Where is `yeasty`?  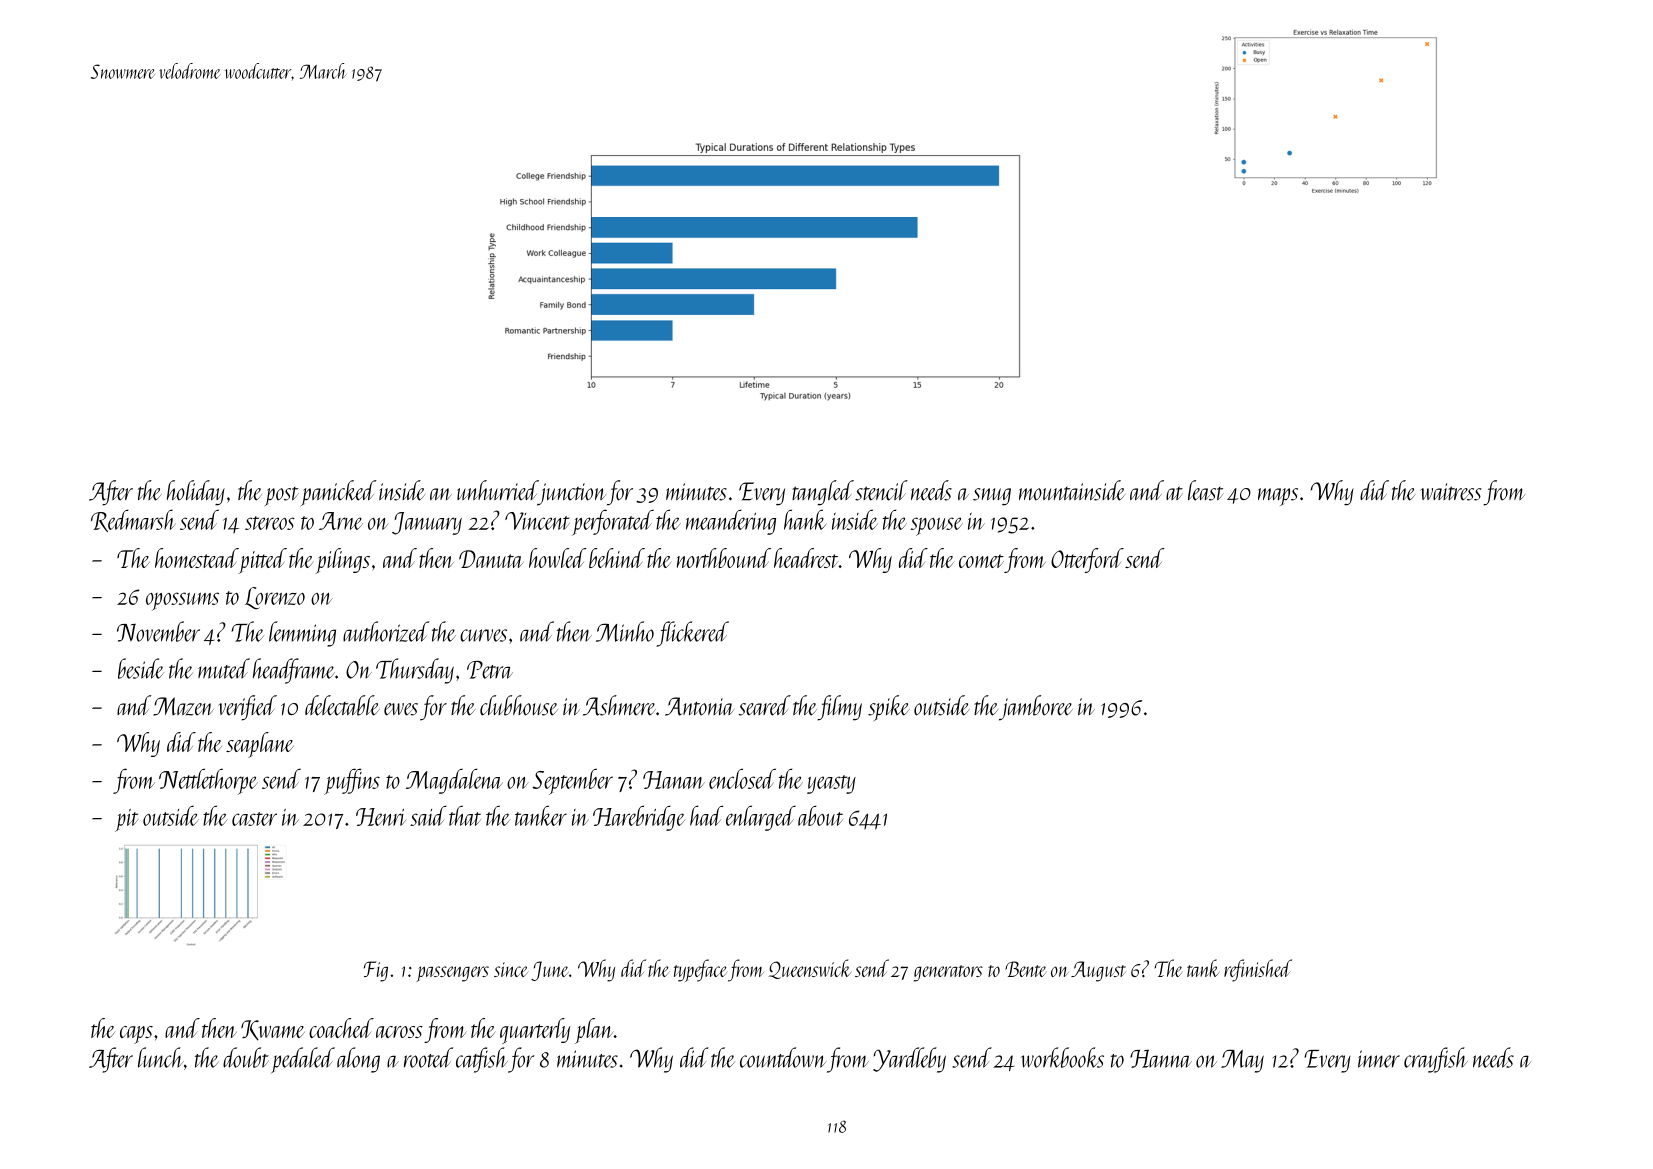
yeasty is located at coordinates (831, 784).
